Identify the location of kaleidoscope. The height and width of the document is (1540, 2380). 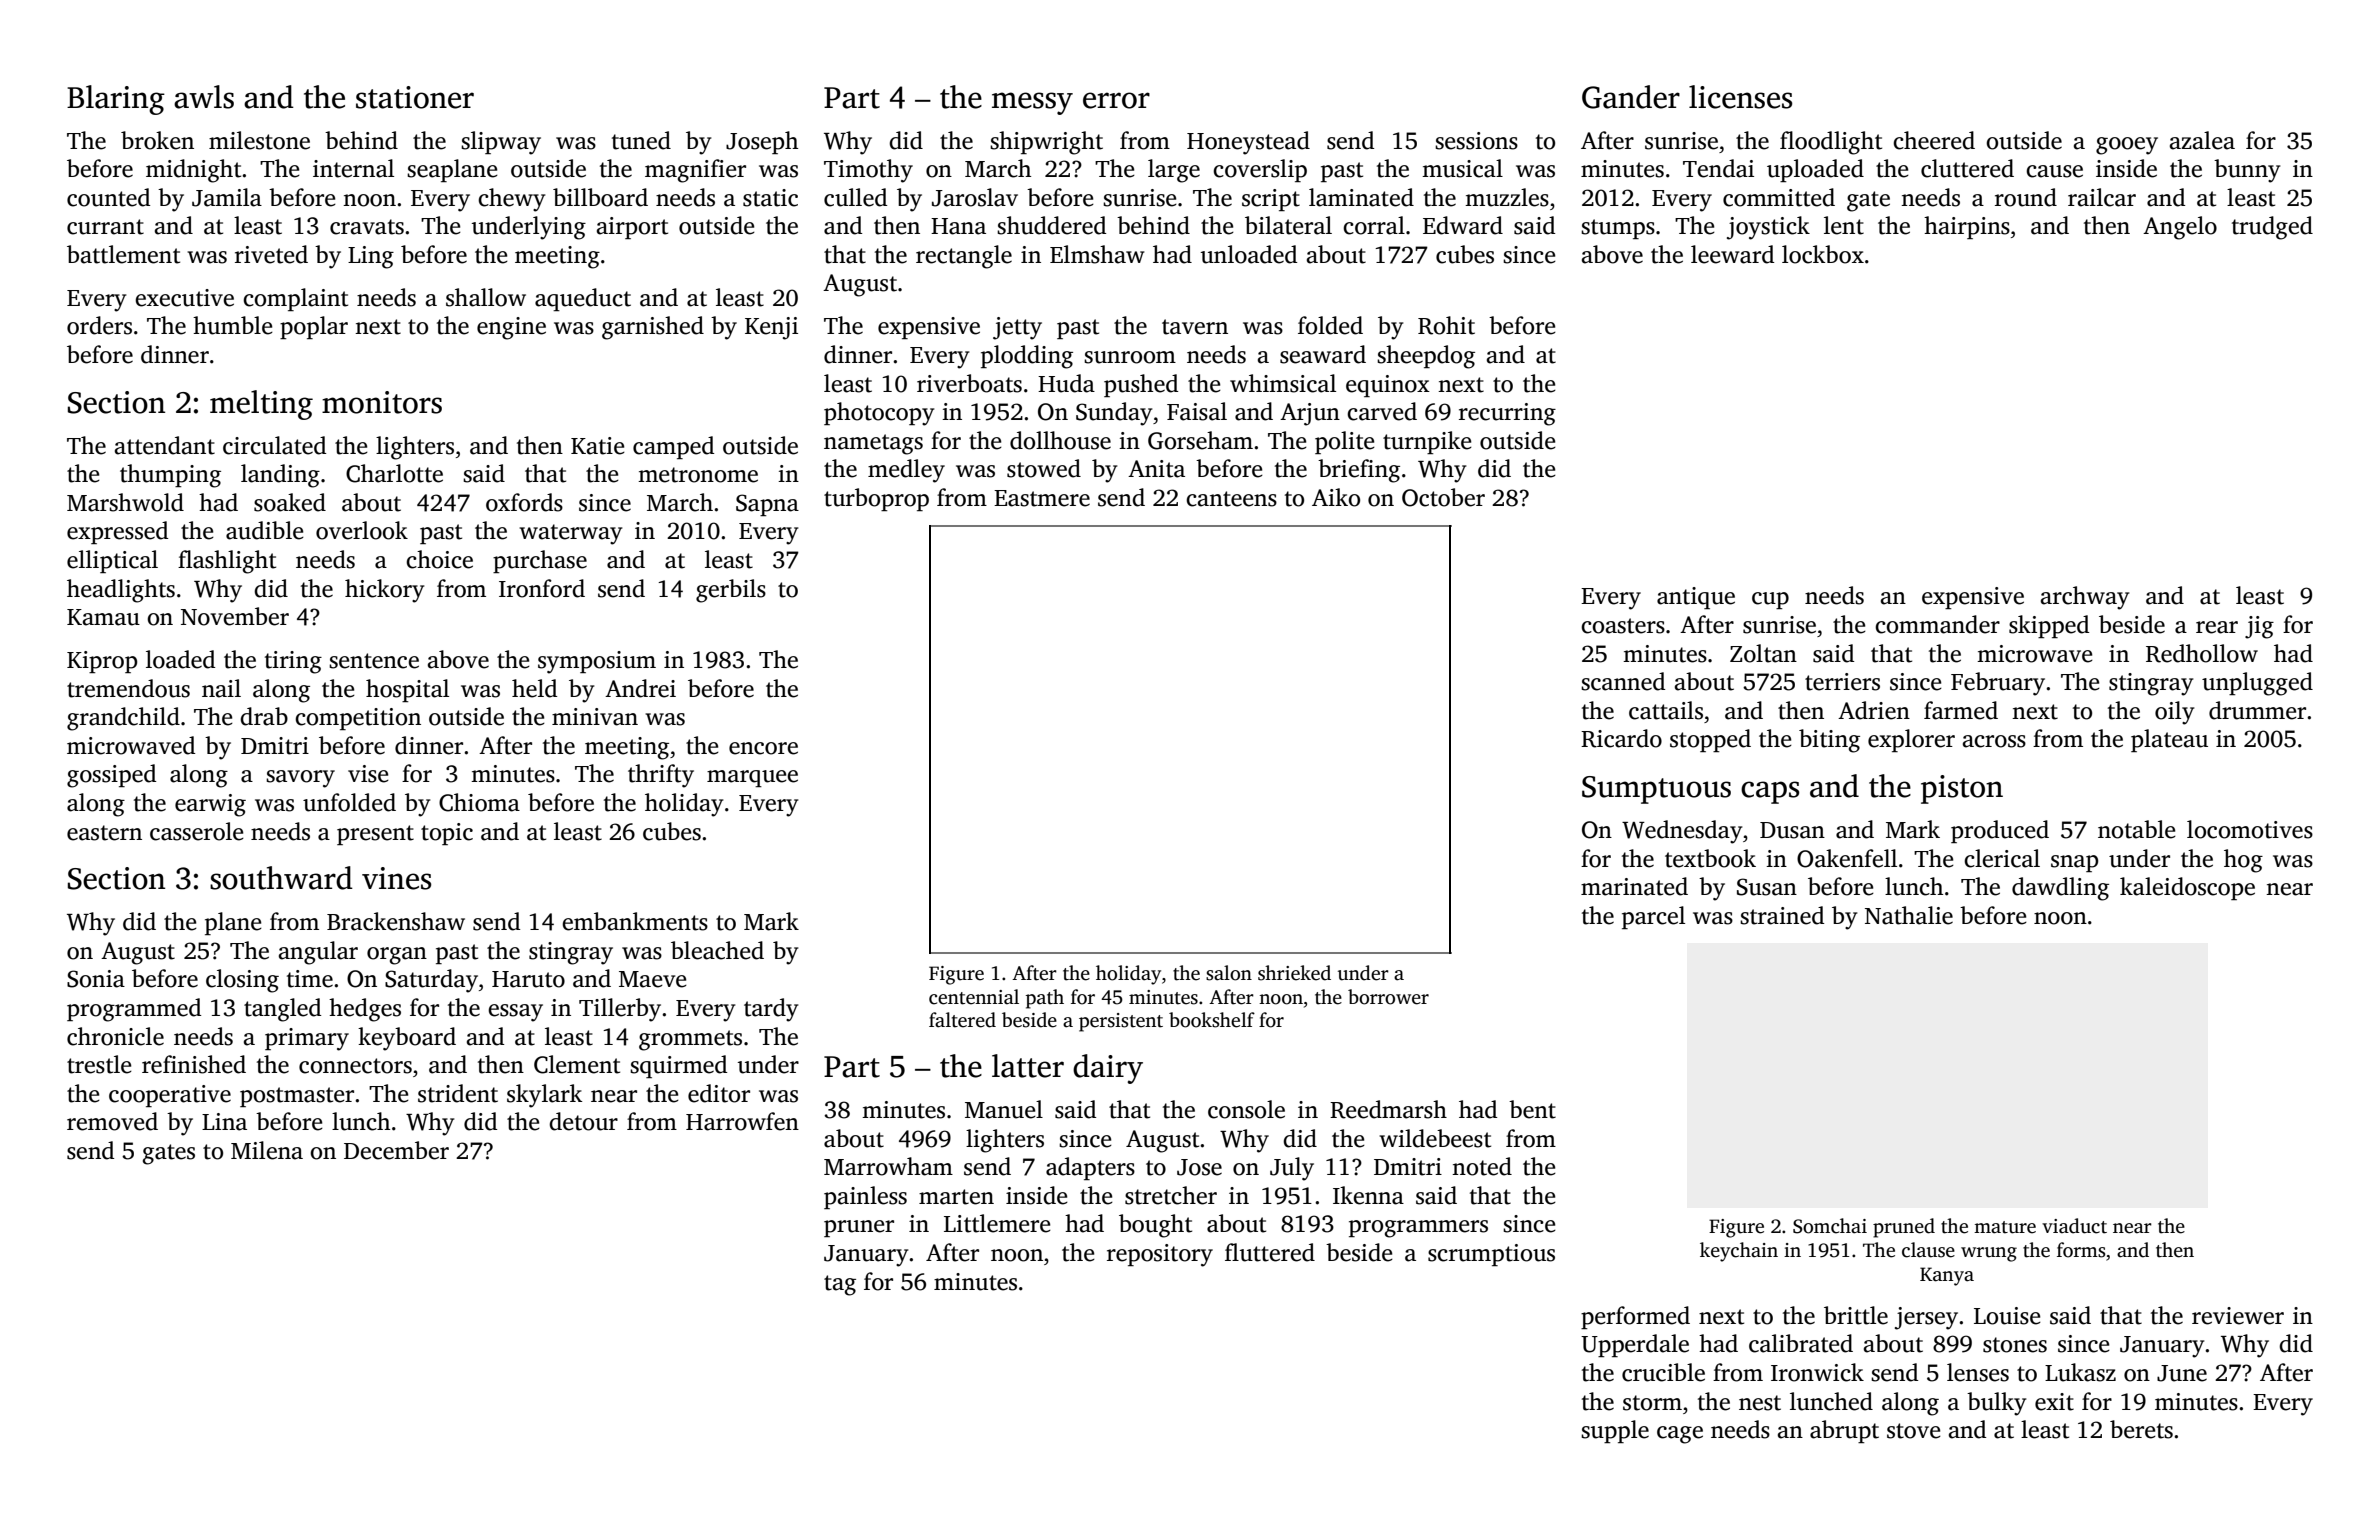
(2187, 888).
